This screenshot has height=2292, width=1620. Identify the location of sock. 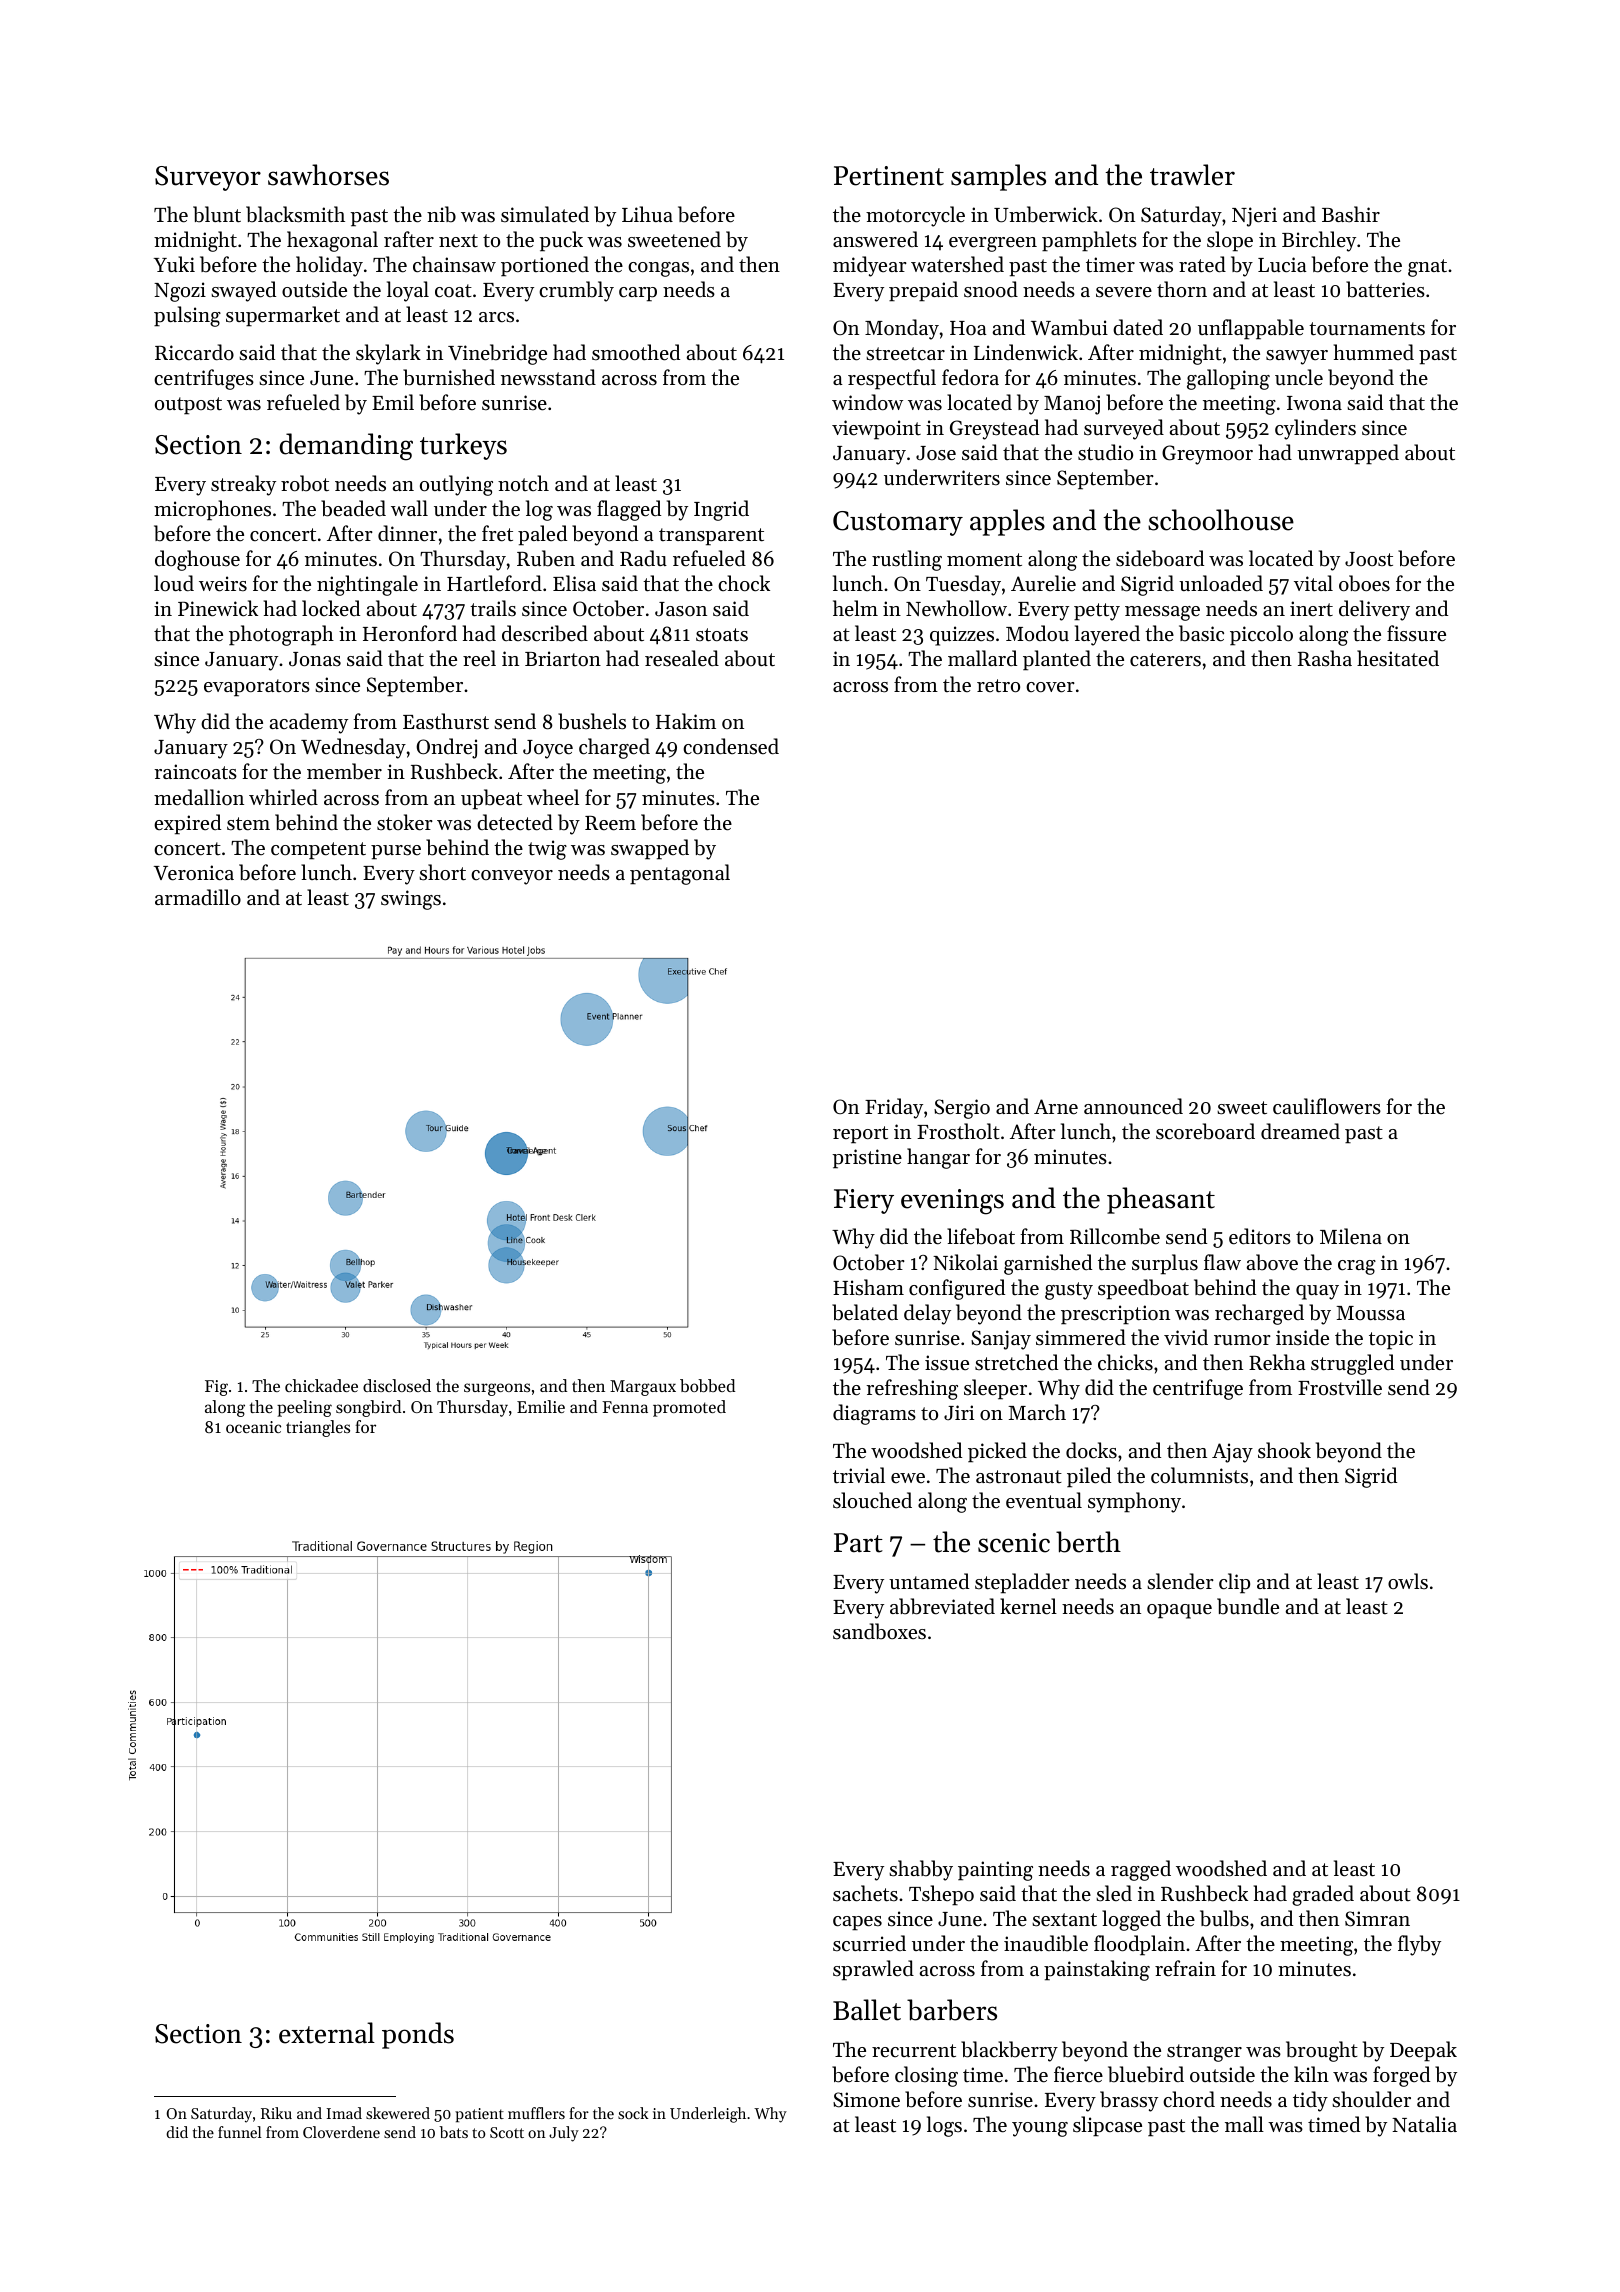
(633, 2113).
